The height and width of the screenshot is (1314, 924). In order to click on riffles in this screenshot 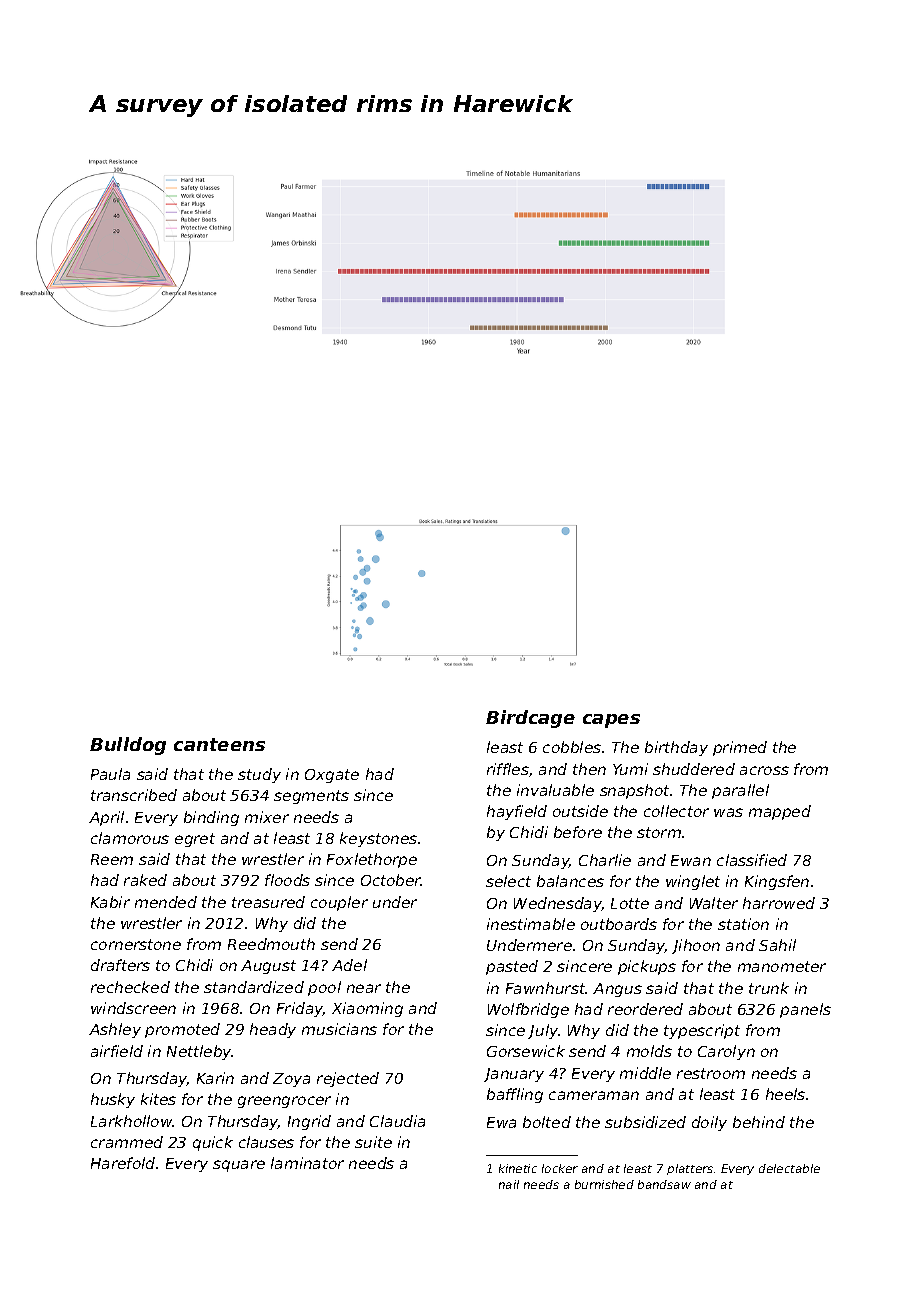, I will do `click(508, 769)`.
